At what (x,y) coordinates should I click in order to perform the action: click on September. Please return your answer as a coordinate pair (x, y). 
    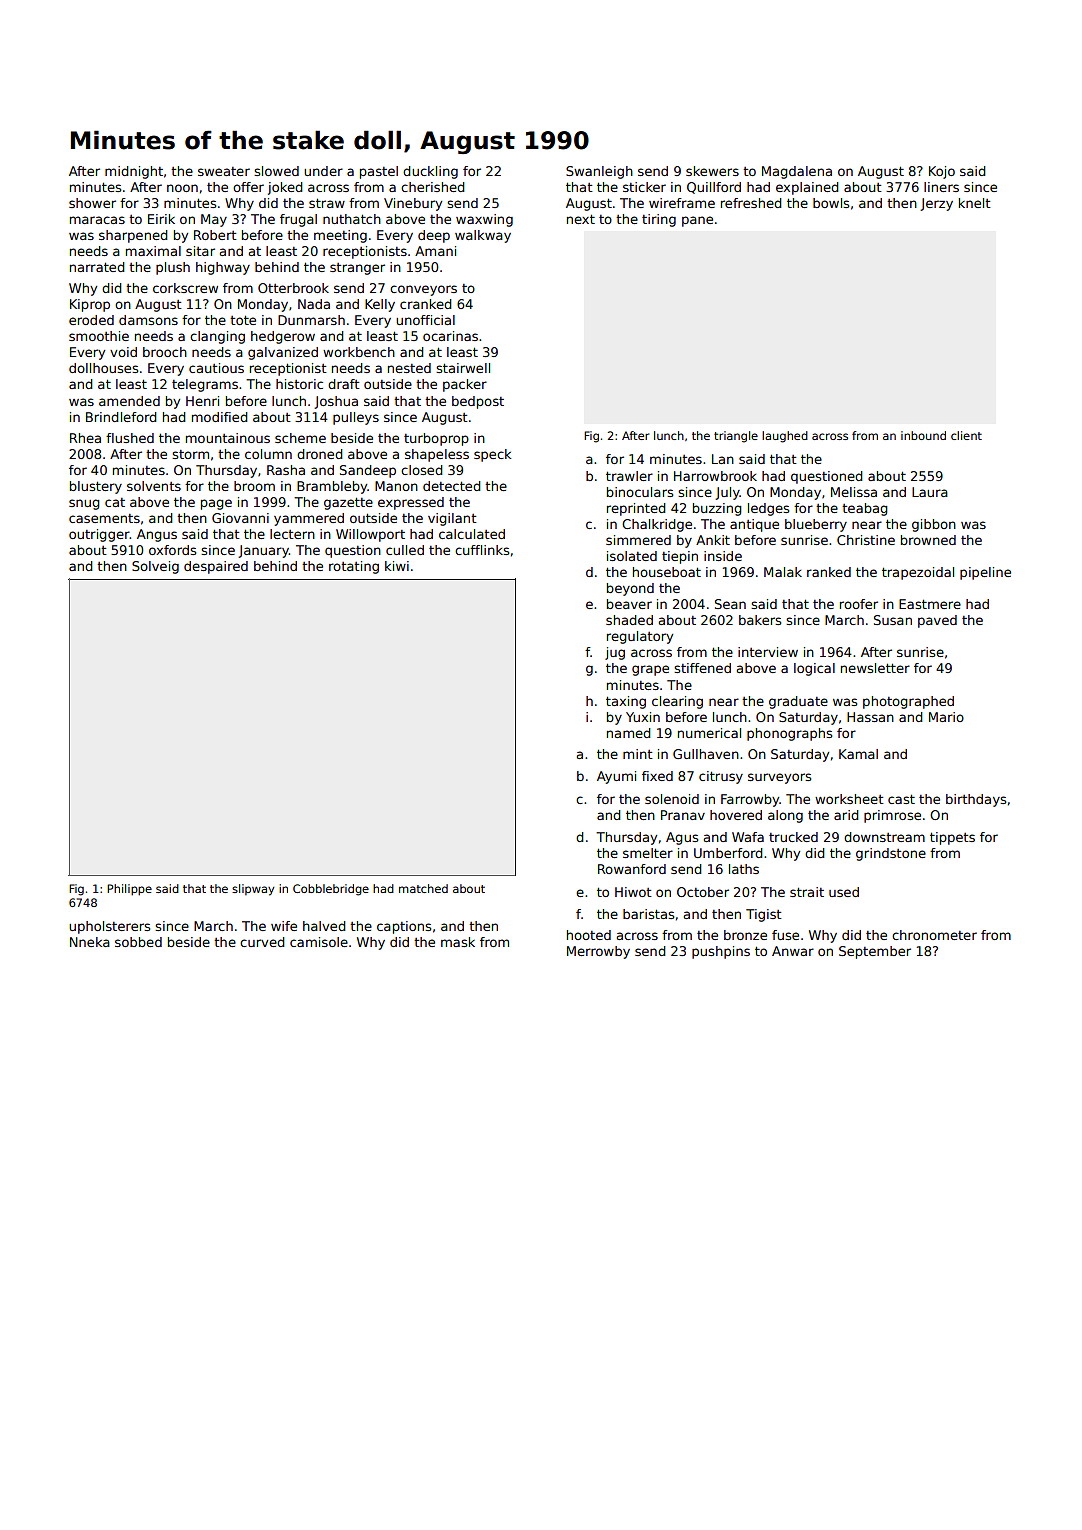
    Looking at the image, I should click on (875, 952).
